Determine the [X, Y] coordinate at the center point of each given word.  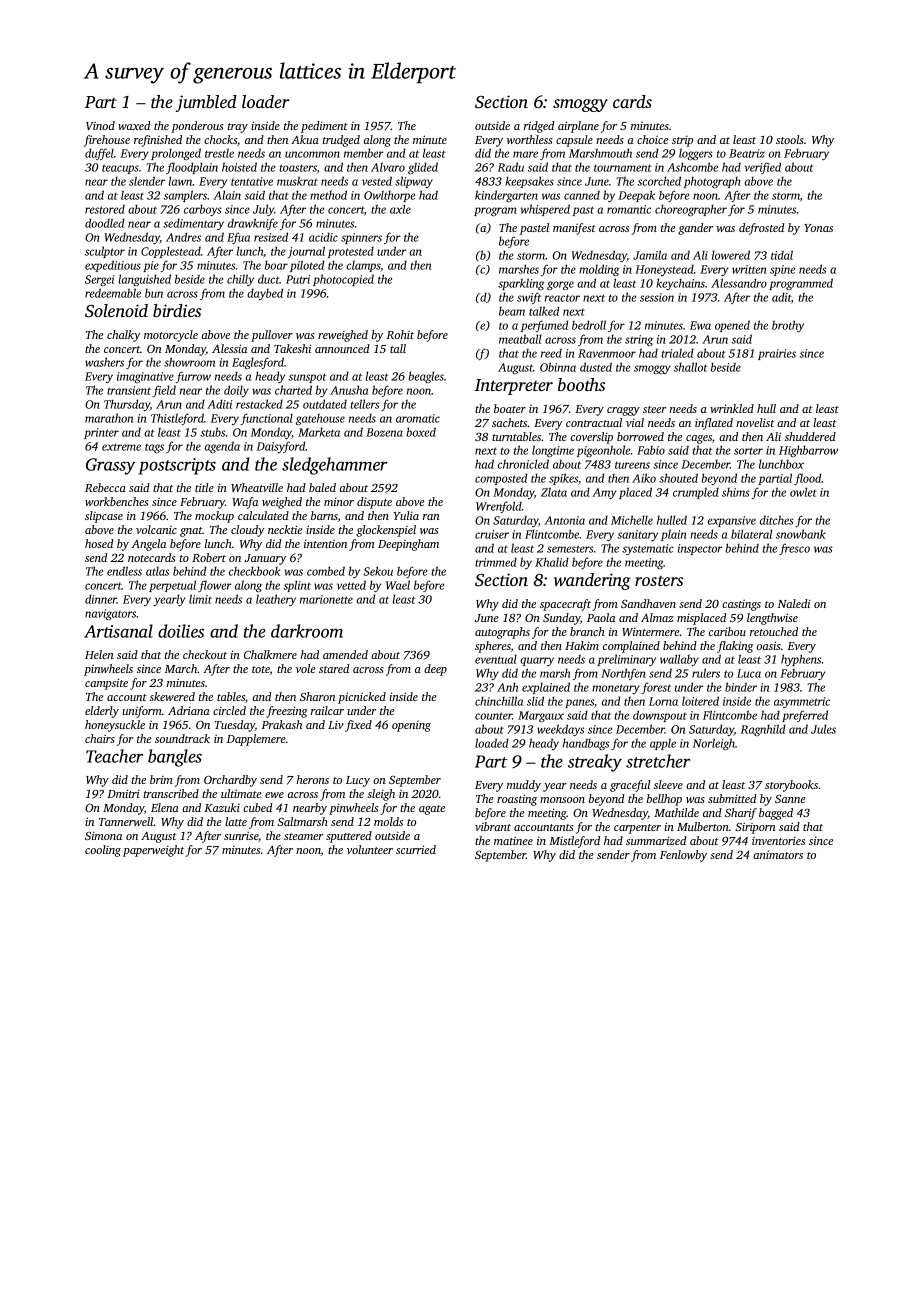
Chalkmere [270, 654]
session [657, 297]
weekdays [560, 730]
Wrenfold [499, 507]
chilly [240, 280]
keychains [680, 284]
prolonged [176, 154]
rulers [706, 673]
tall [398, 348]
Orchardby [230, 781]
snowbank [801, 534]
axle [400, 209]
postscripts [177, 466]
